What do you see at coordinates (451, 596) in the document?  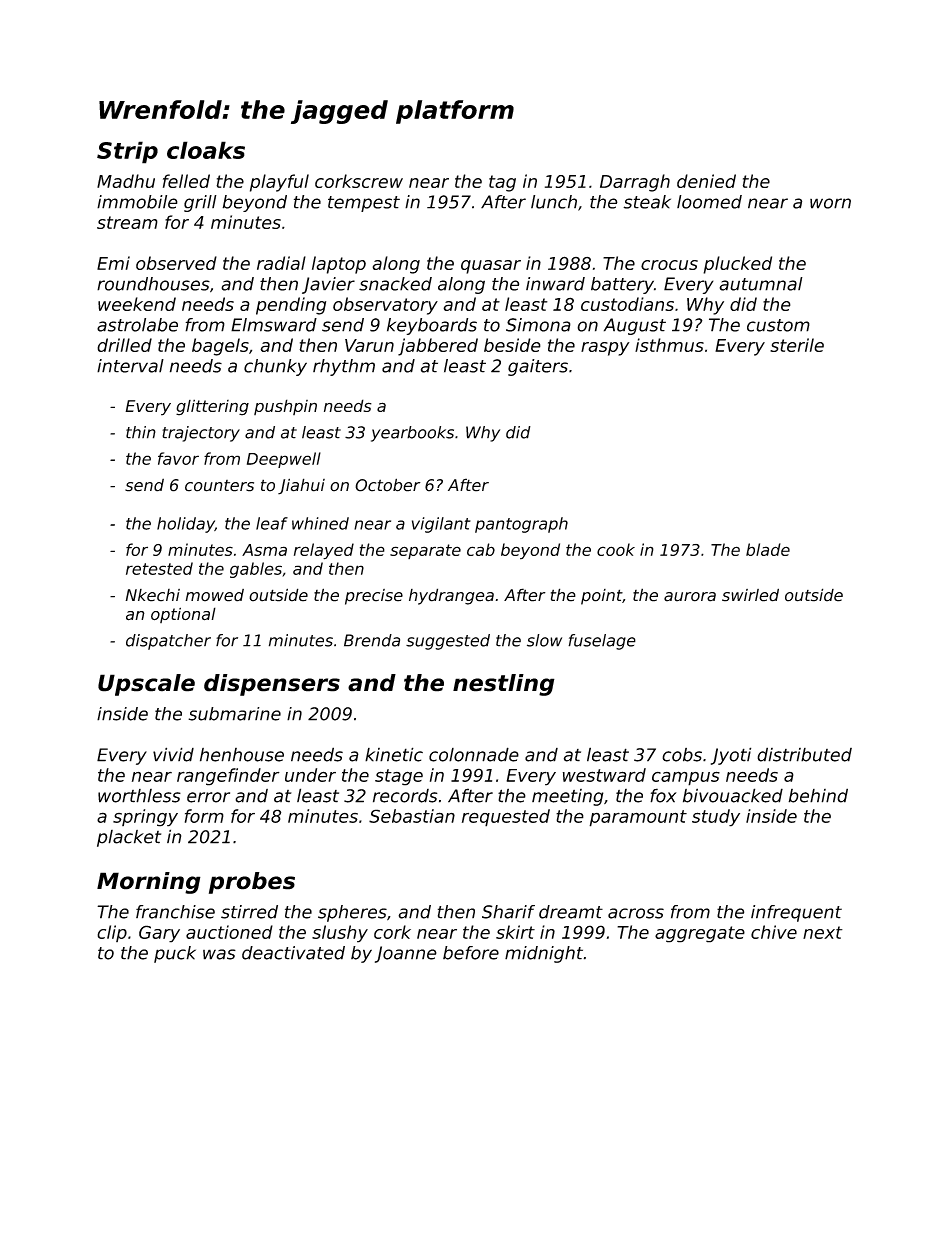 I see `hydrangea` at bounding box center [451, 596].
